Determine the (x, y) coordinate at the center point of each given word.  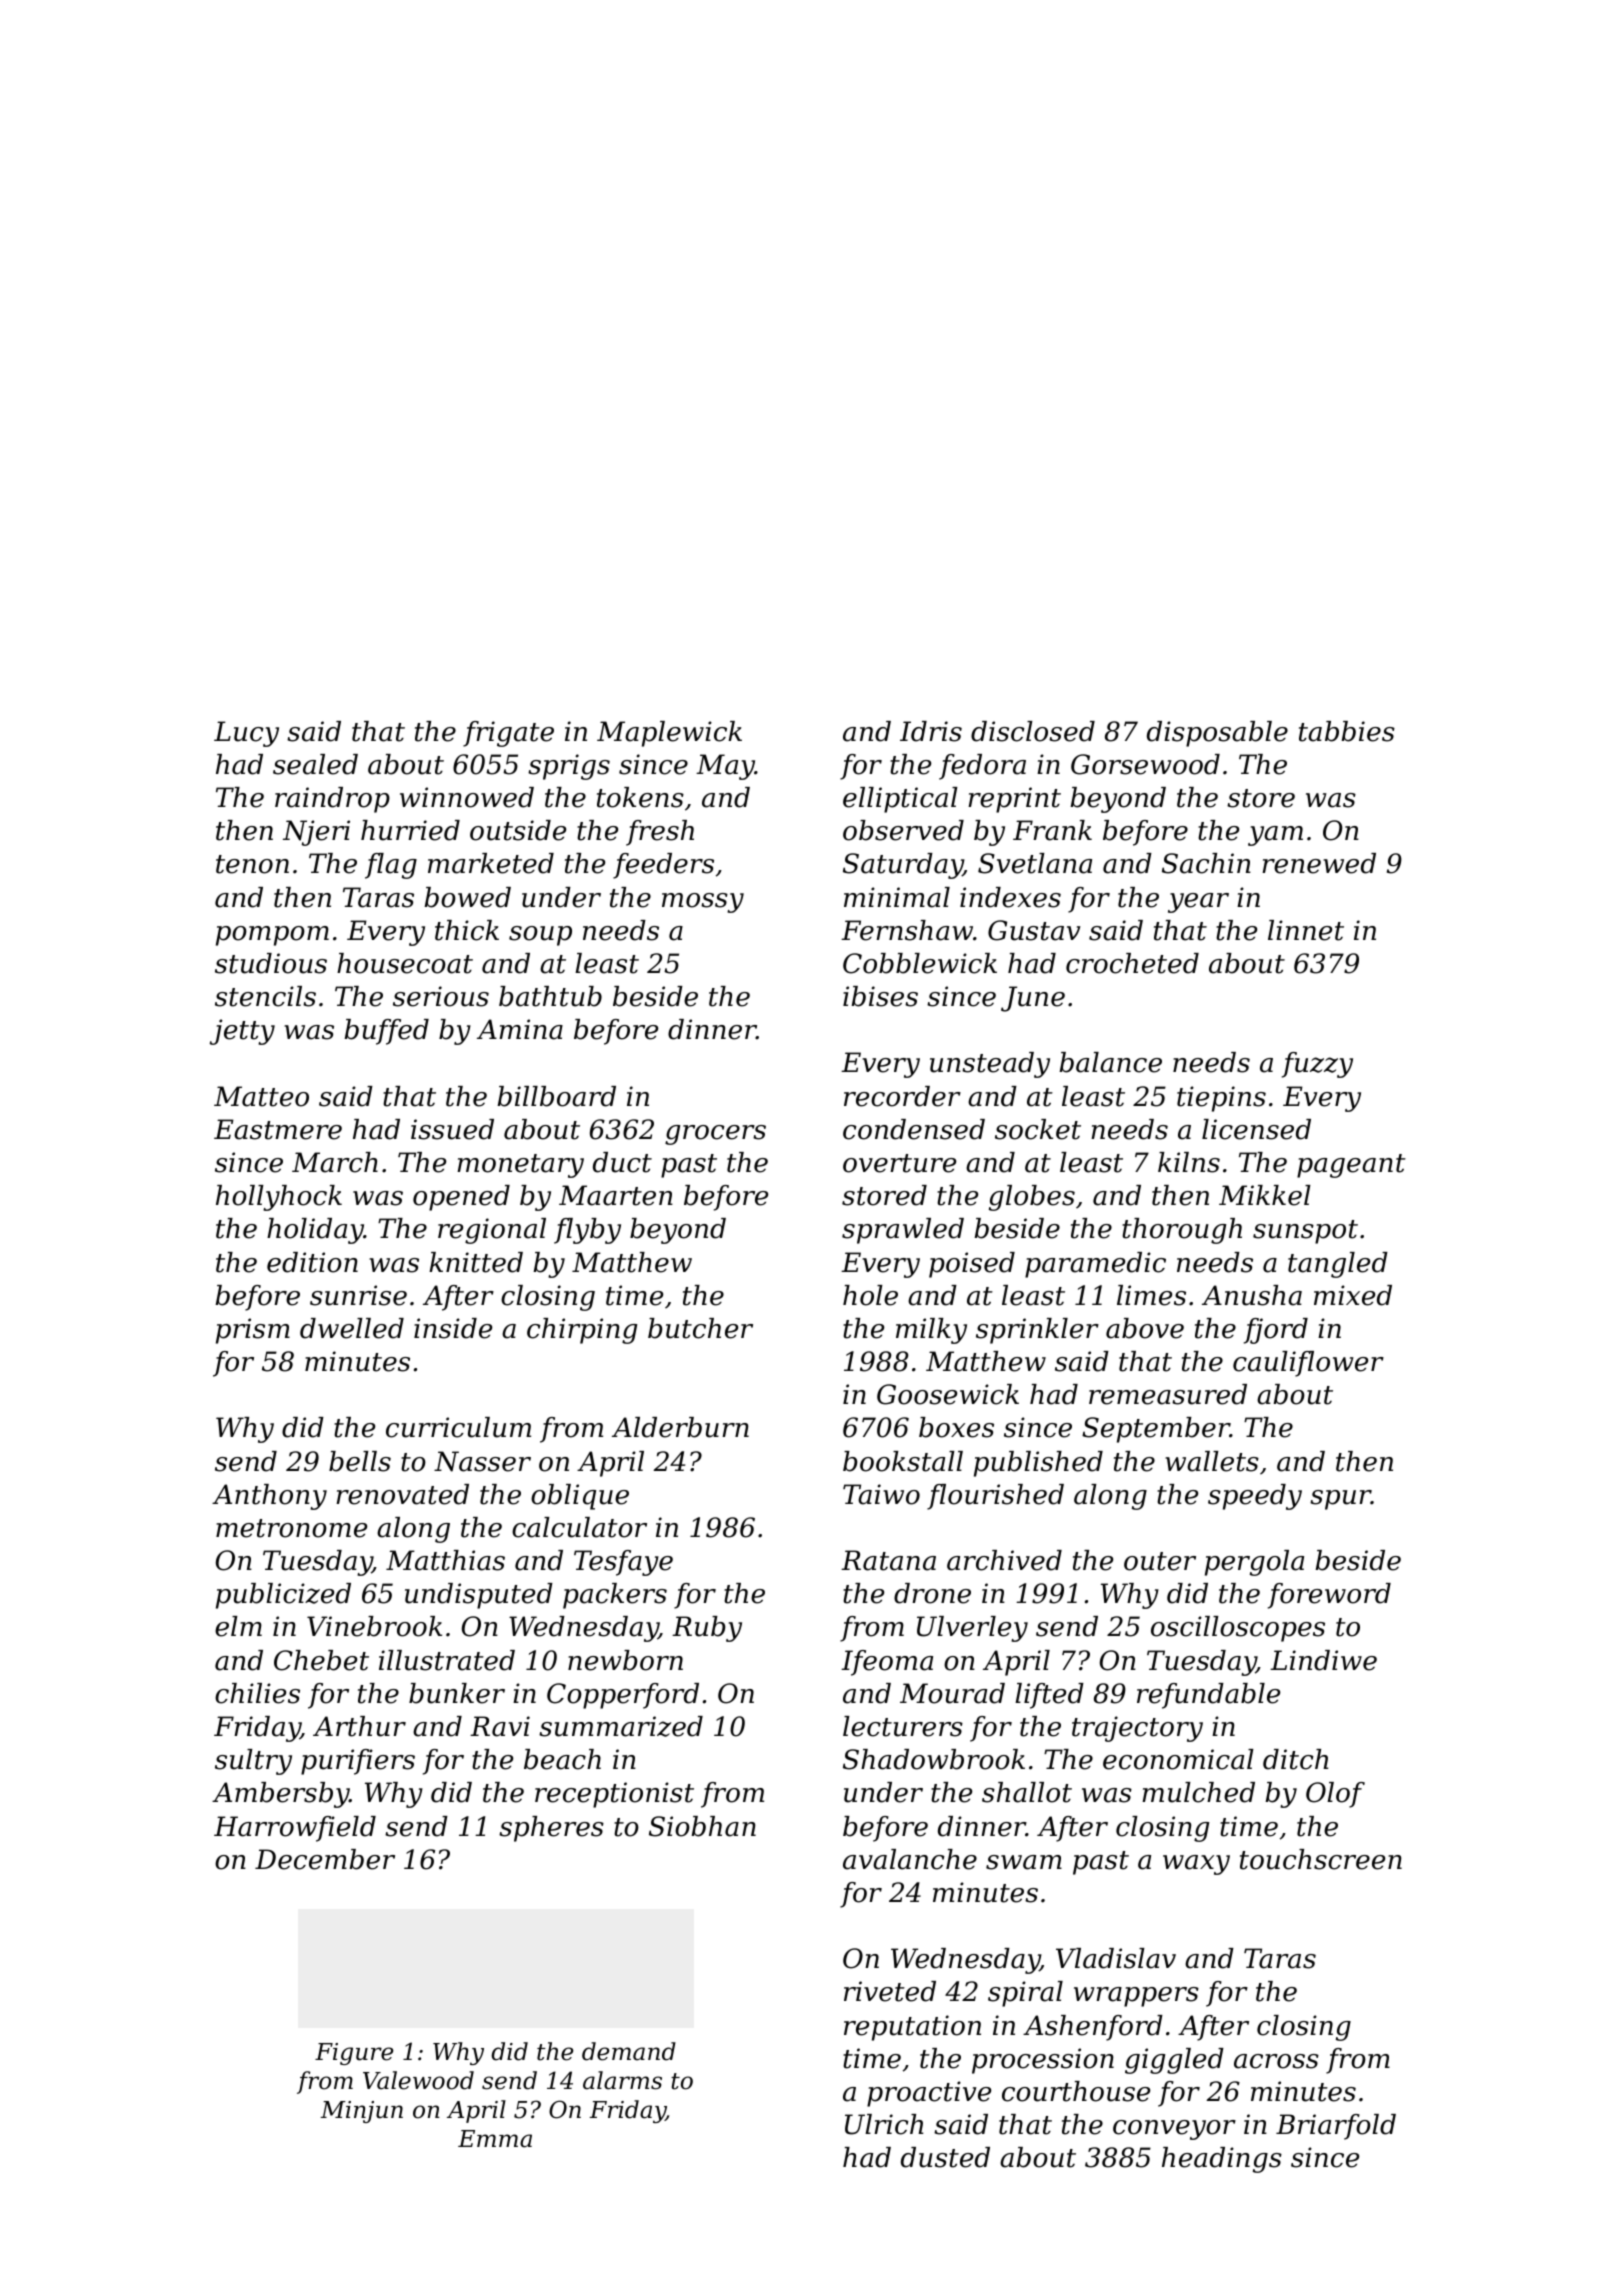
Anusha (1252, 1295)
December (325, 1859)
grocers (715, 1135)
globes (1032, 1198)
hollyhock (279, 1198)
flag (391, 866)
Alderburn (680, 1427)
